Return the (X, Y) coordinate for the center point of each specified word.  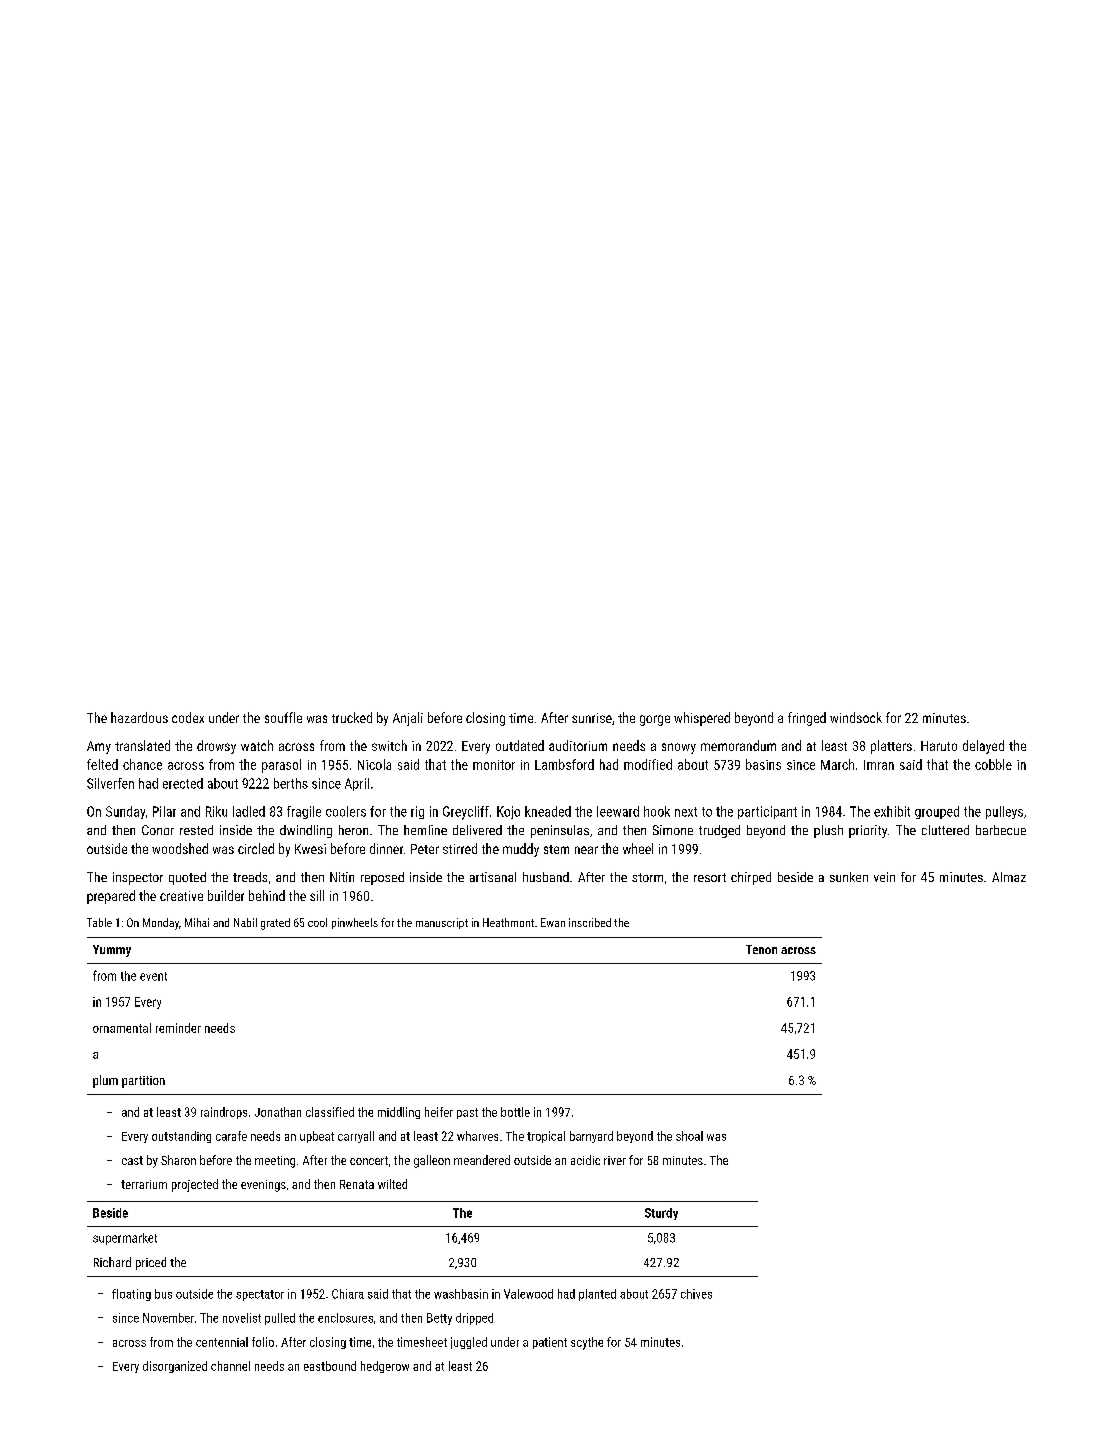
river (615, 1160)
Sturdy (661, 1214)
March (837, 764)
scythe (587, 1343)
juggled (469, 1343)
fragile (304, 812)
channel (230, 1366)
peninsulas (560, 831)
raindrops (224, 1113)
